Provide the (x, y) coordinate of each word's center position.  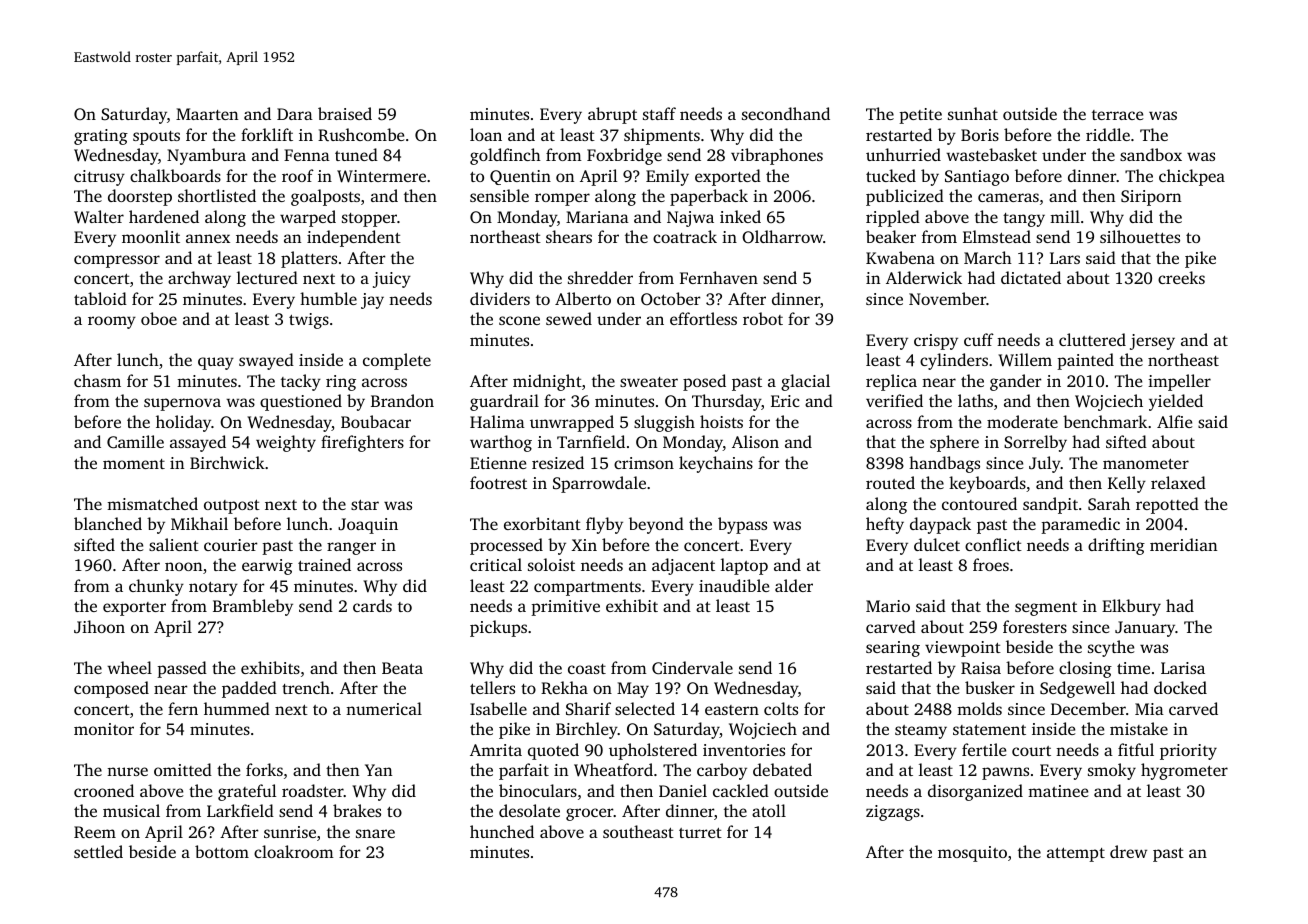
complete (397, 361)
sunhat (973, 113)
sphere (954, 443)
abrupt (612, 115)
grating (101, 137)
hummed (237, 708)
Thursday (726, 402)
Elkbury (1131, 607)
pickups (498, 628)
